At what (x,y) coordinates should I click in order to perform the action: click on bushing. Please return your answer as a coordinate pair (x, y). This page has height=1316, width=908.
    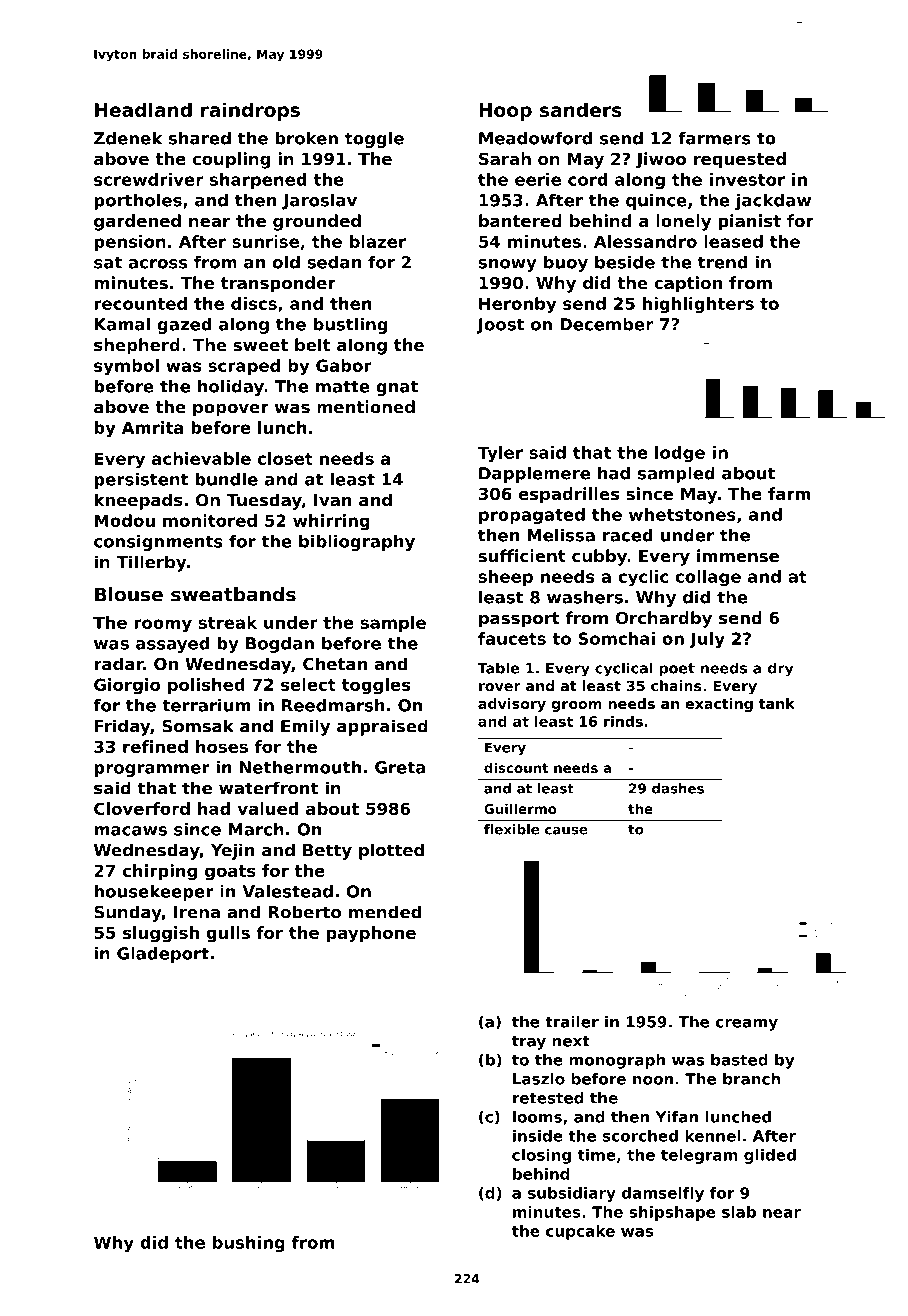
    Looking at the image, I should click on (249, 1244).
